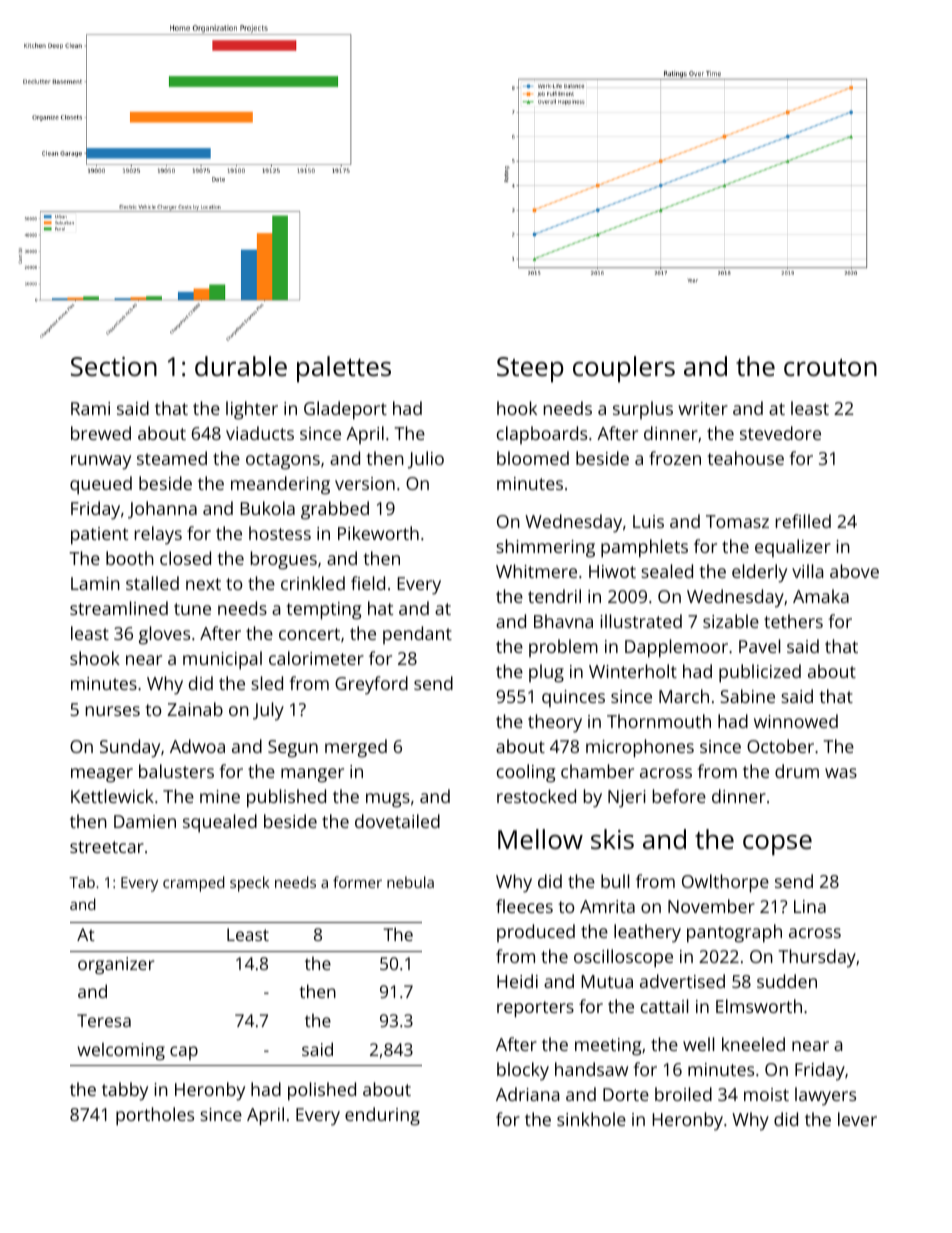 The height and width of the page is (1233, 952). Describe the element at coordinates (417, 635) in the page. I see `pendant` at that location.
